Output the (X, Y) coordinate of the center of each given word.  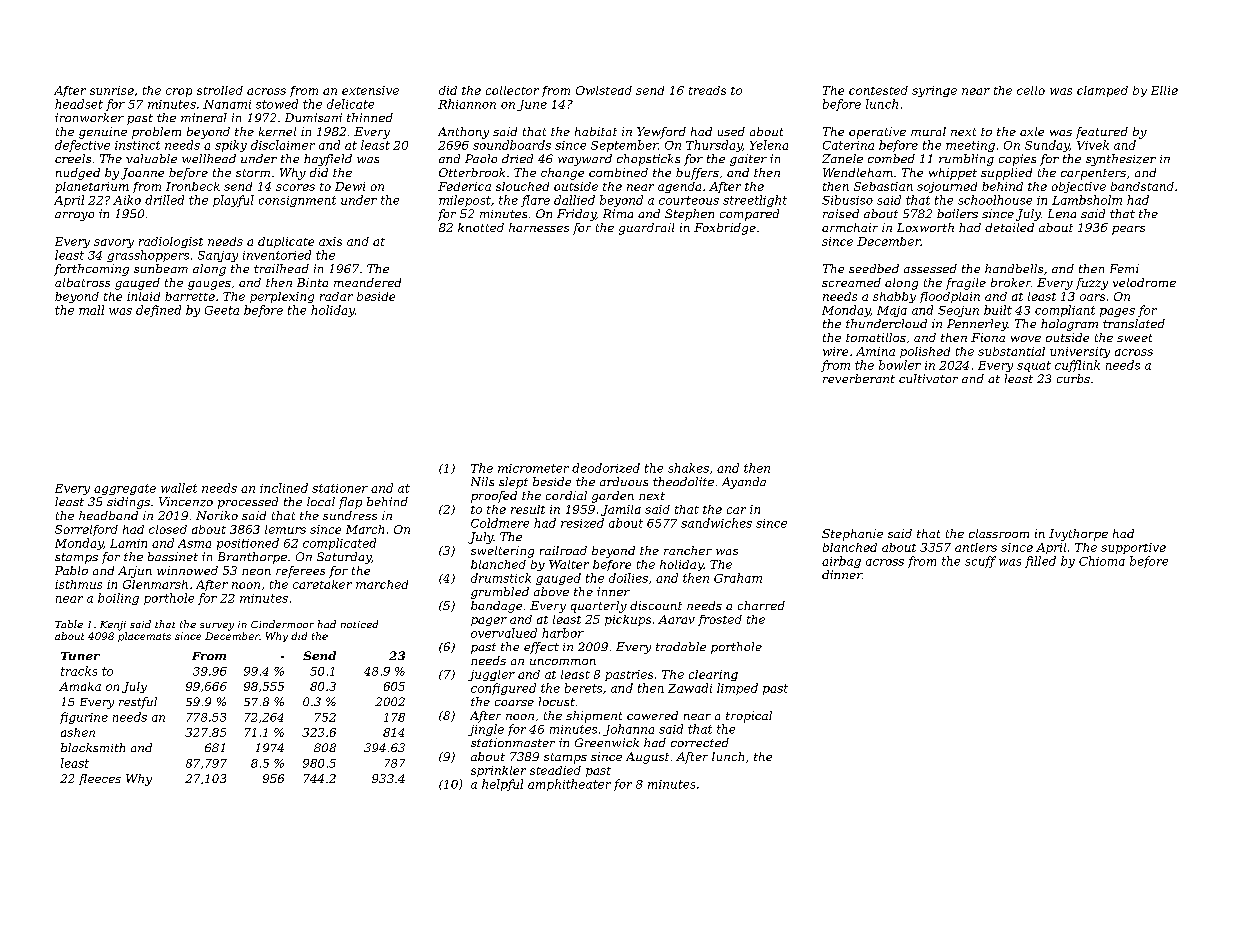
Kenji (113, 626)
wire (835, 351)
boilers (957, 213)
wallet (179, 488)
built (998, 310)
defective (82, 146)
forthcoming (91, 270)
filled (1040, 562)
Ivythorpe (1078, 535)
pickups (628, 620)
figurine (84, 718)
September (624, 146)
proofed (494, 497)
